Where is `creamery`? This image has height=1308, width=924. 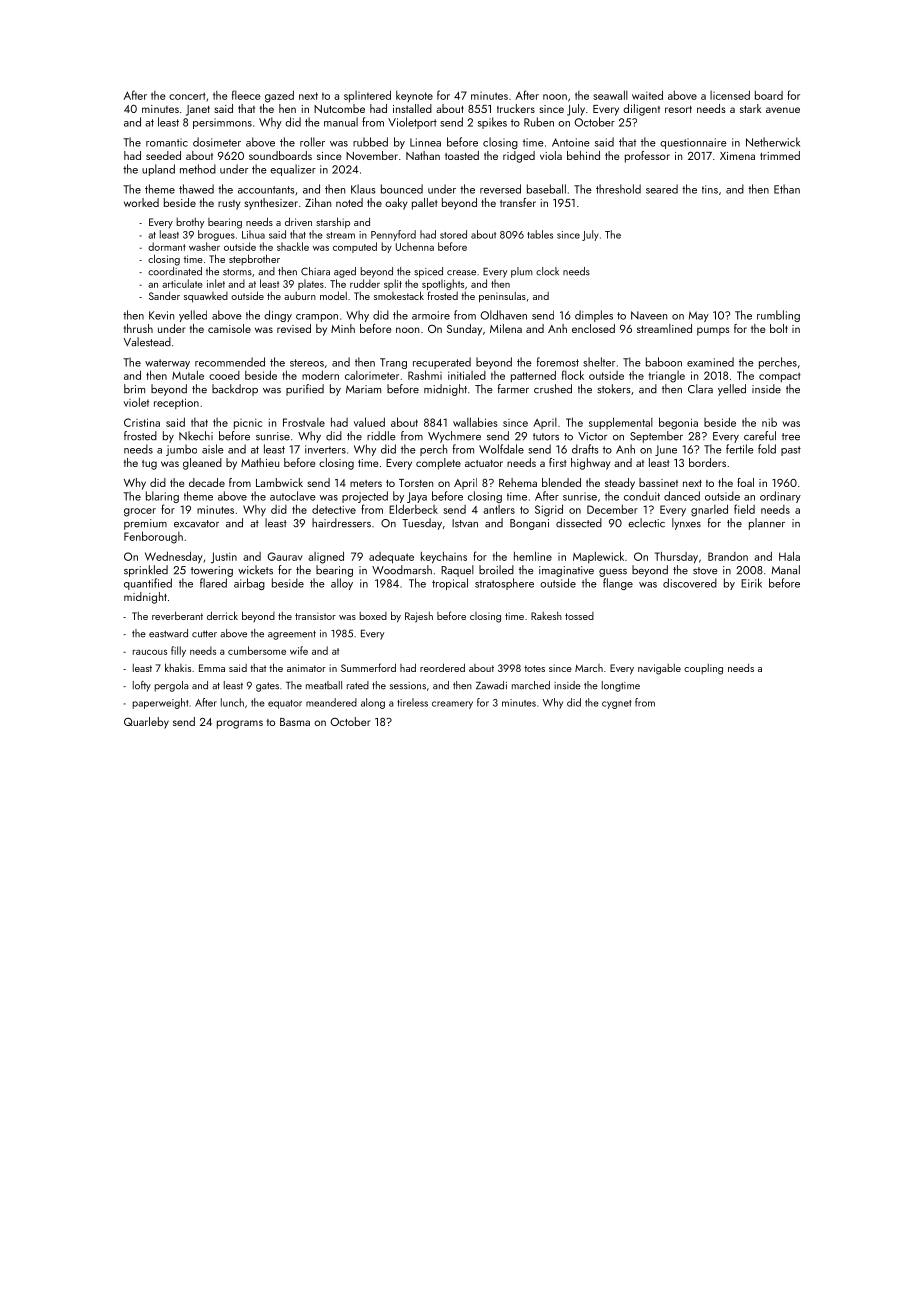 creamery is located at coordinates (452, 705).
